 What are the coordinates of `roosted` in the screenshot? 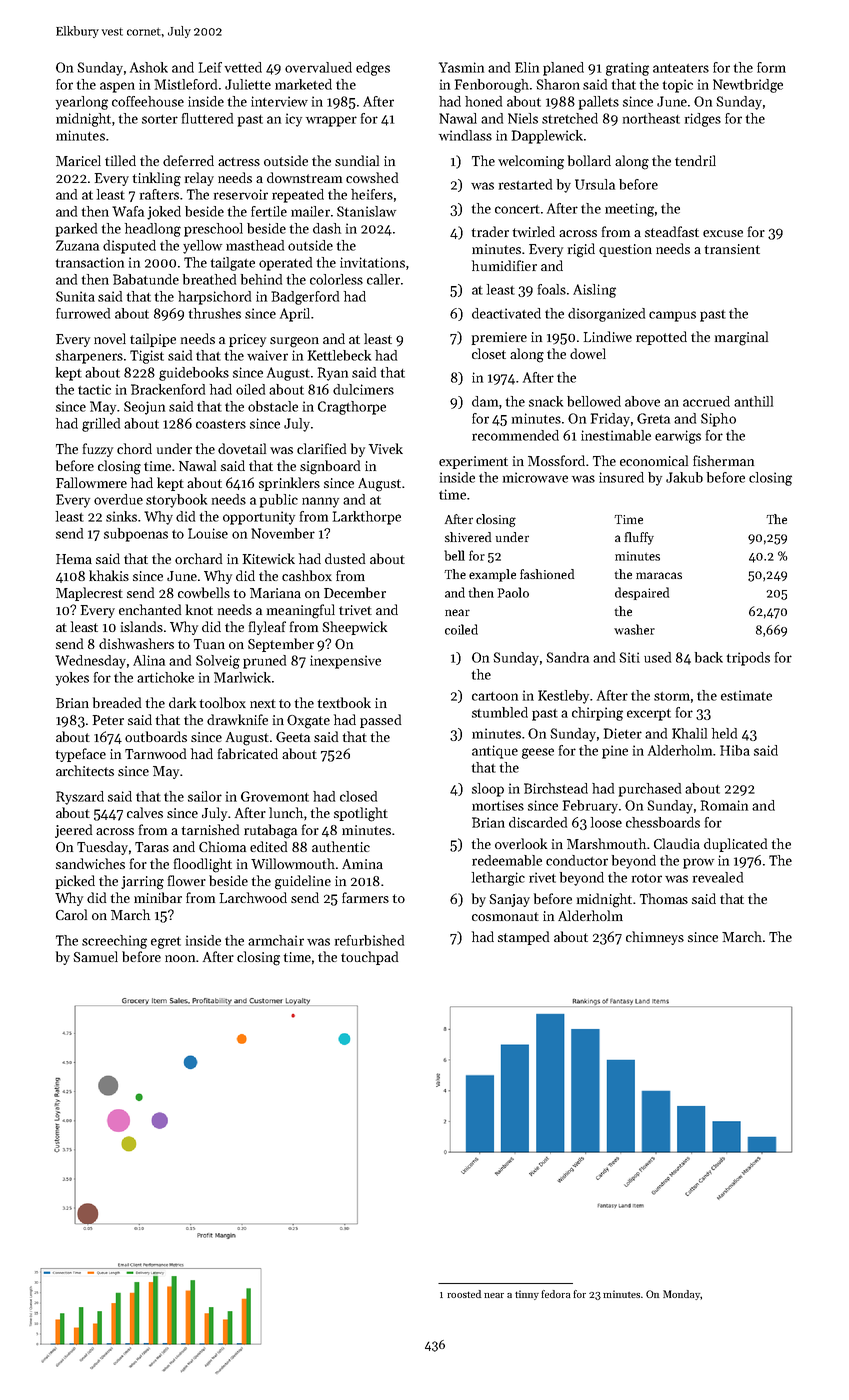 It's located at (464, 1294).
